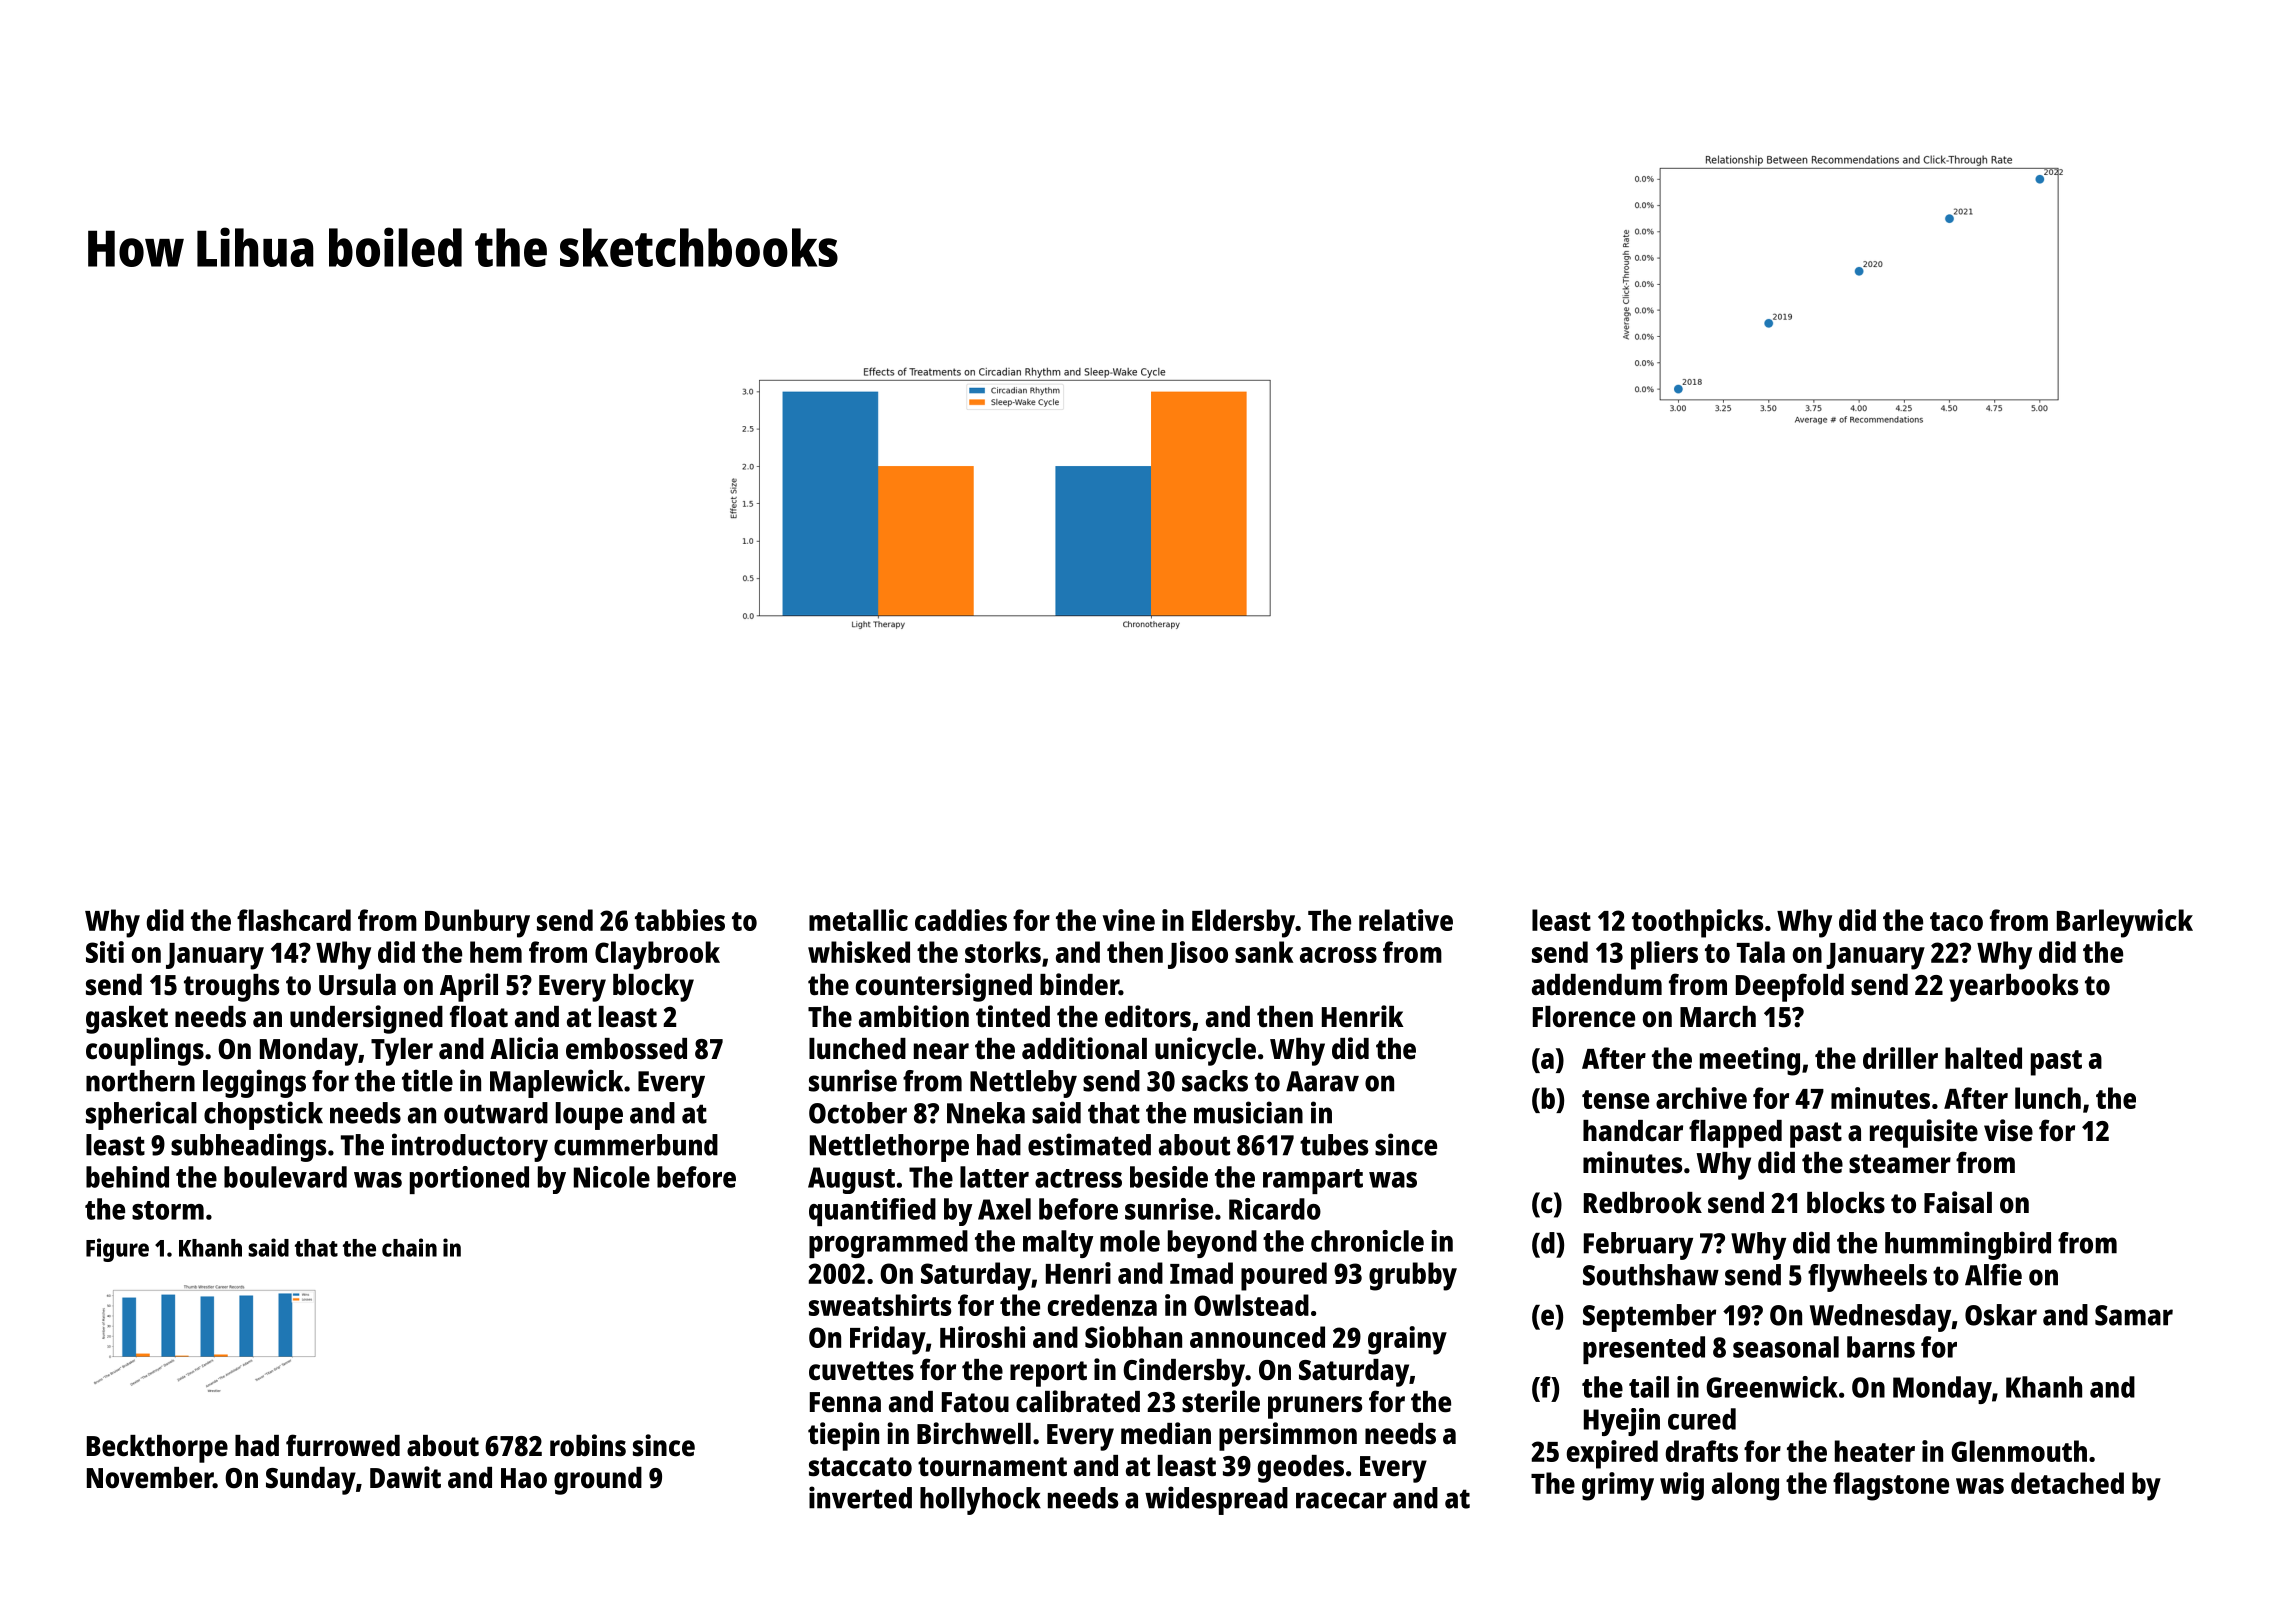 Image resolution: width=2292 pixels, height=1620 pixels. What do you see at coordinates (1079, 984) in the screenshot?
I see `binder` at bounding box center [1079, 984].
